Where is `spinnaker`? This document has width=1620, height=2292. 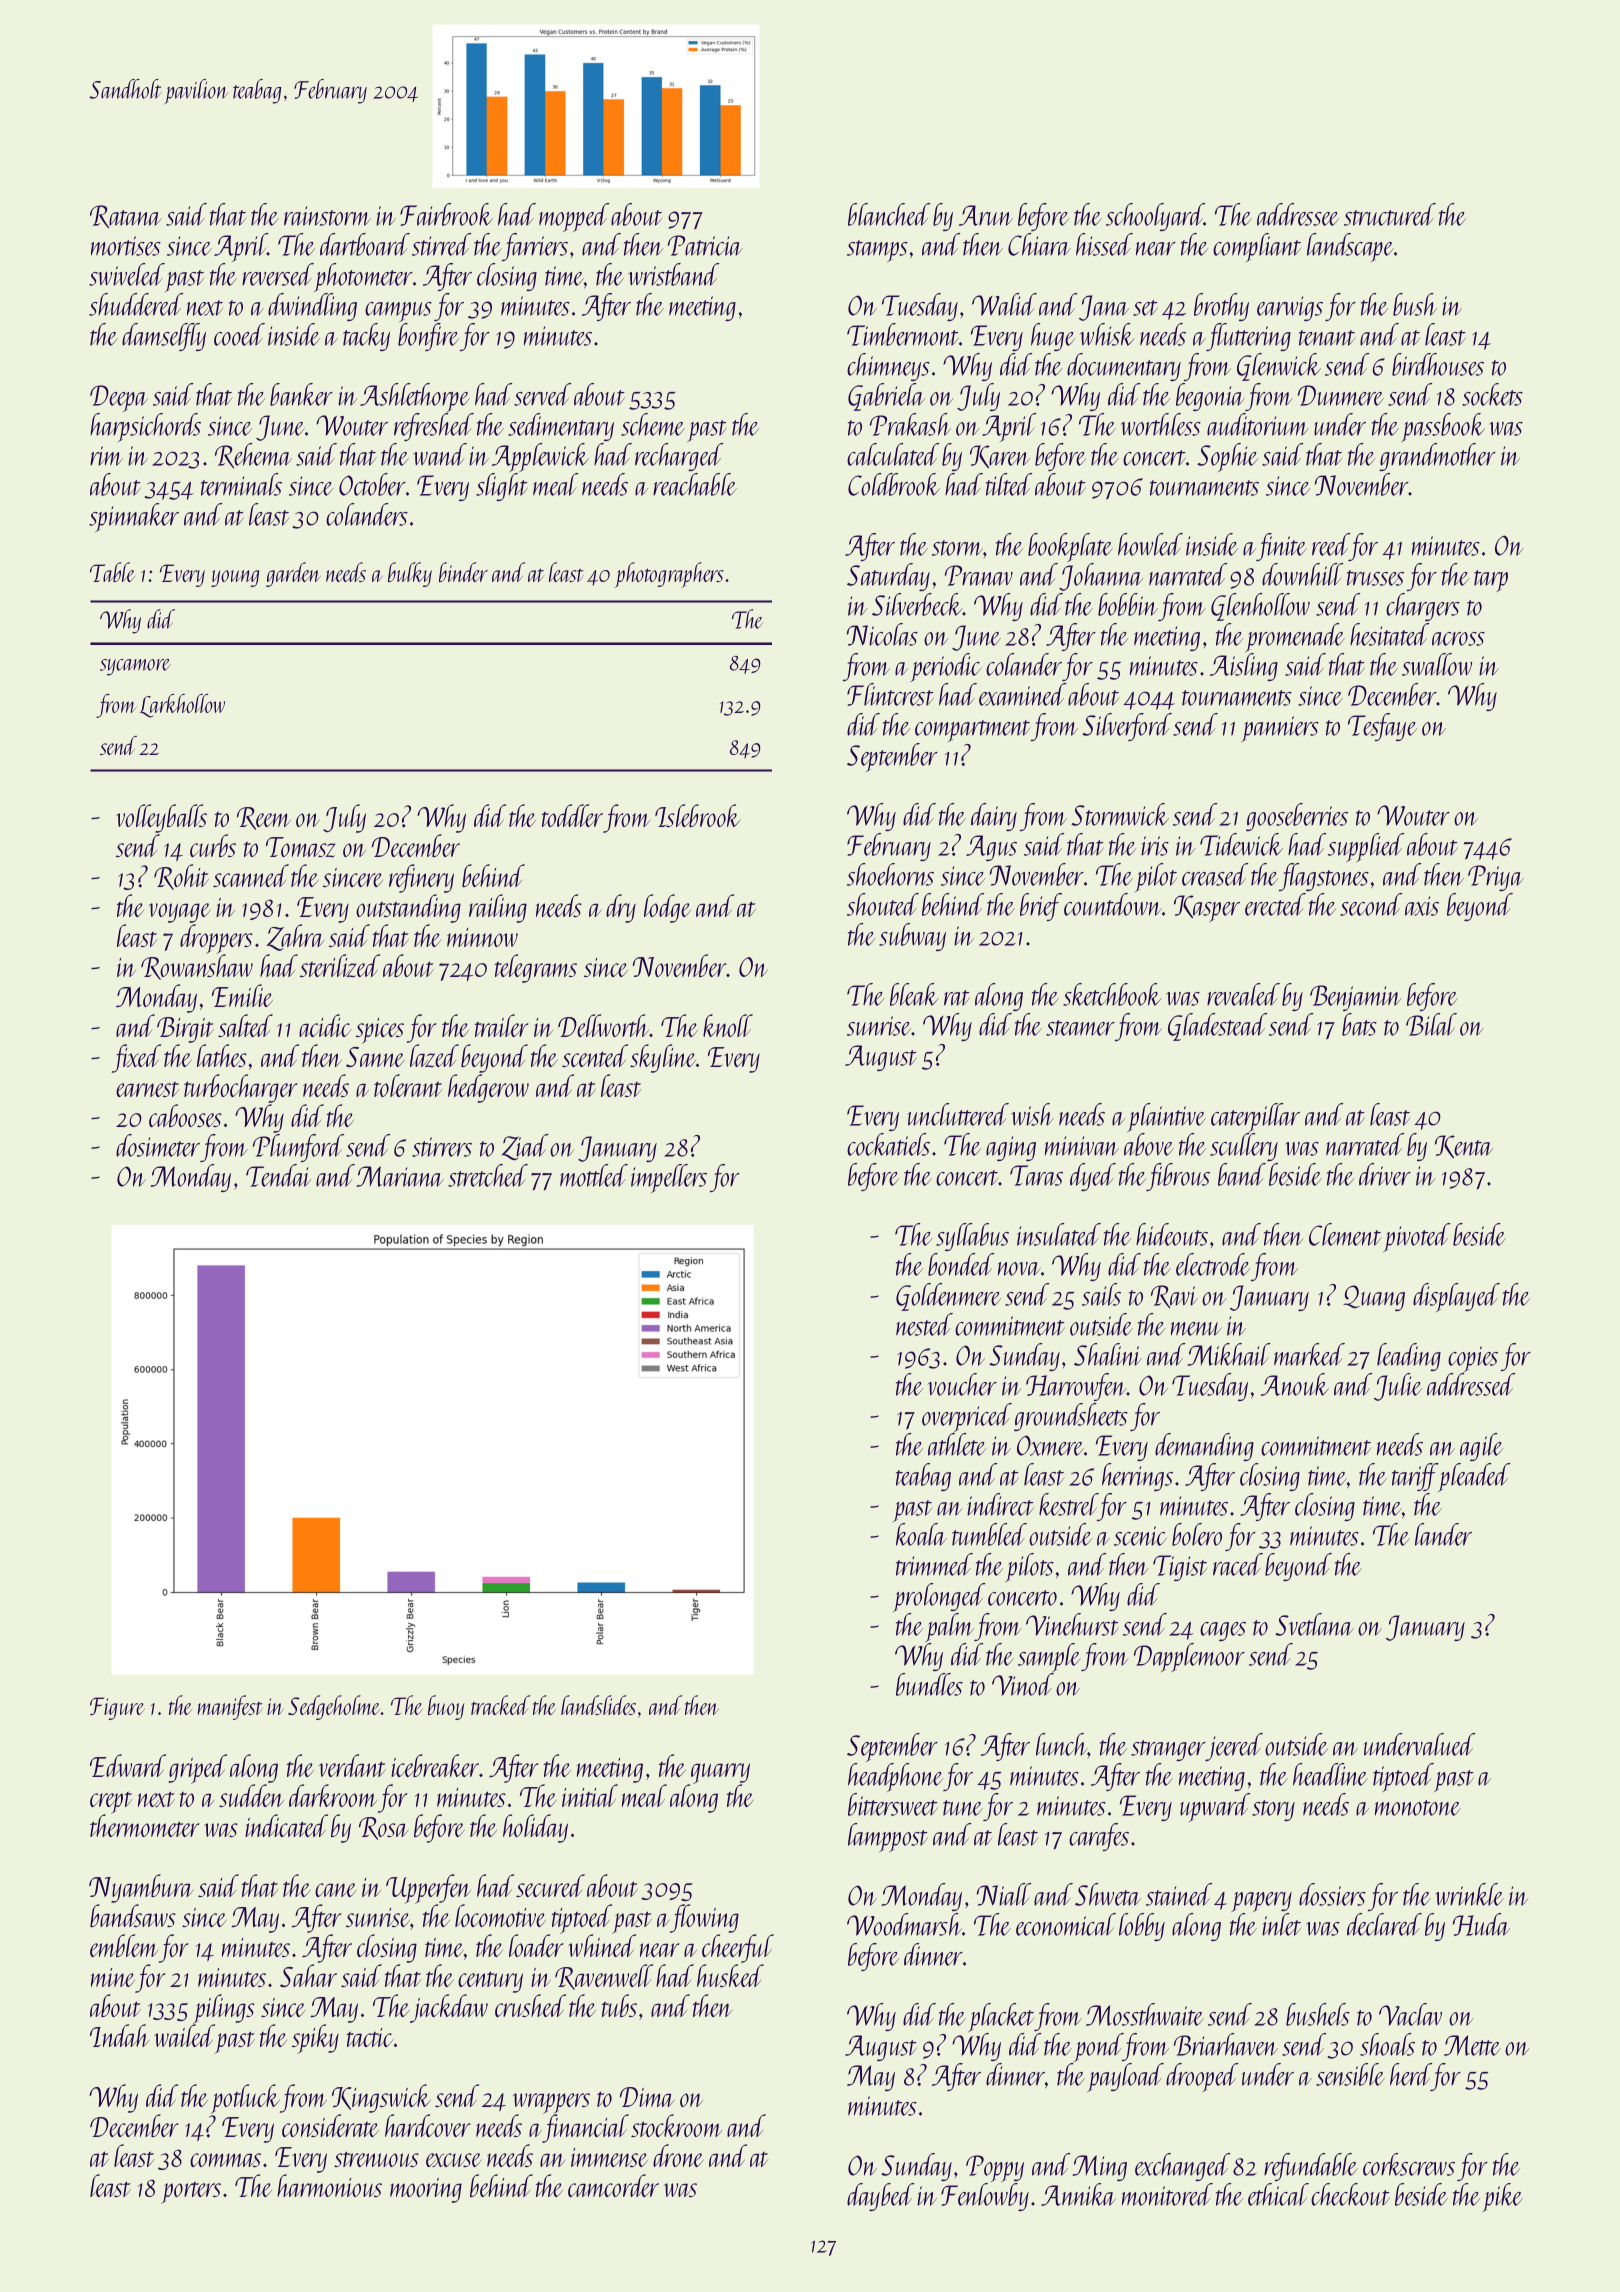 spinnaker is located at coordinates (134, 517).
